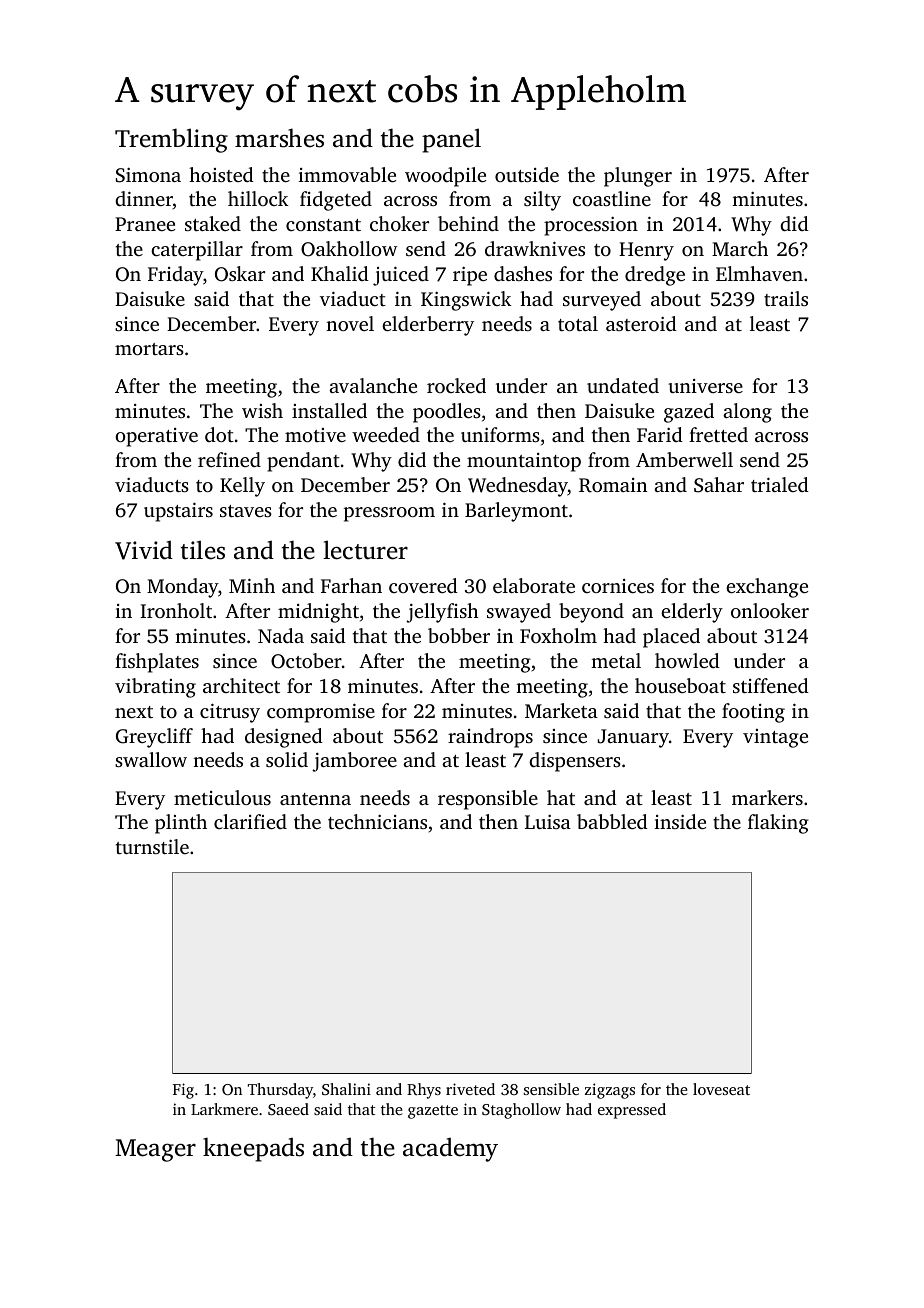 The width and height of the screenshot is (924, 1308). What do you see at coordinates (561, 710) in the screenshot?
I see `Marketa` at bounding box center [561, 710].
